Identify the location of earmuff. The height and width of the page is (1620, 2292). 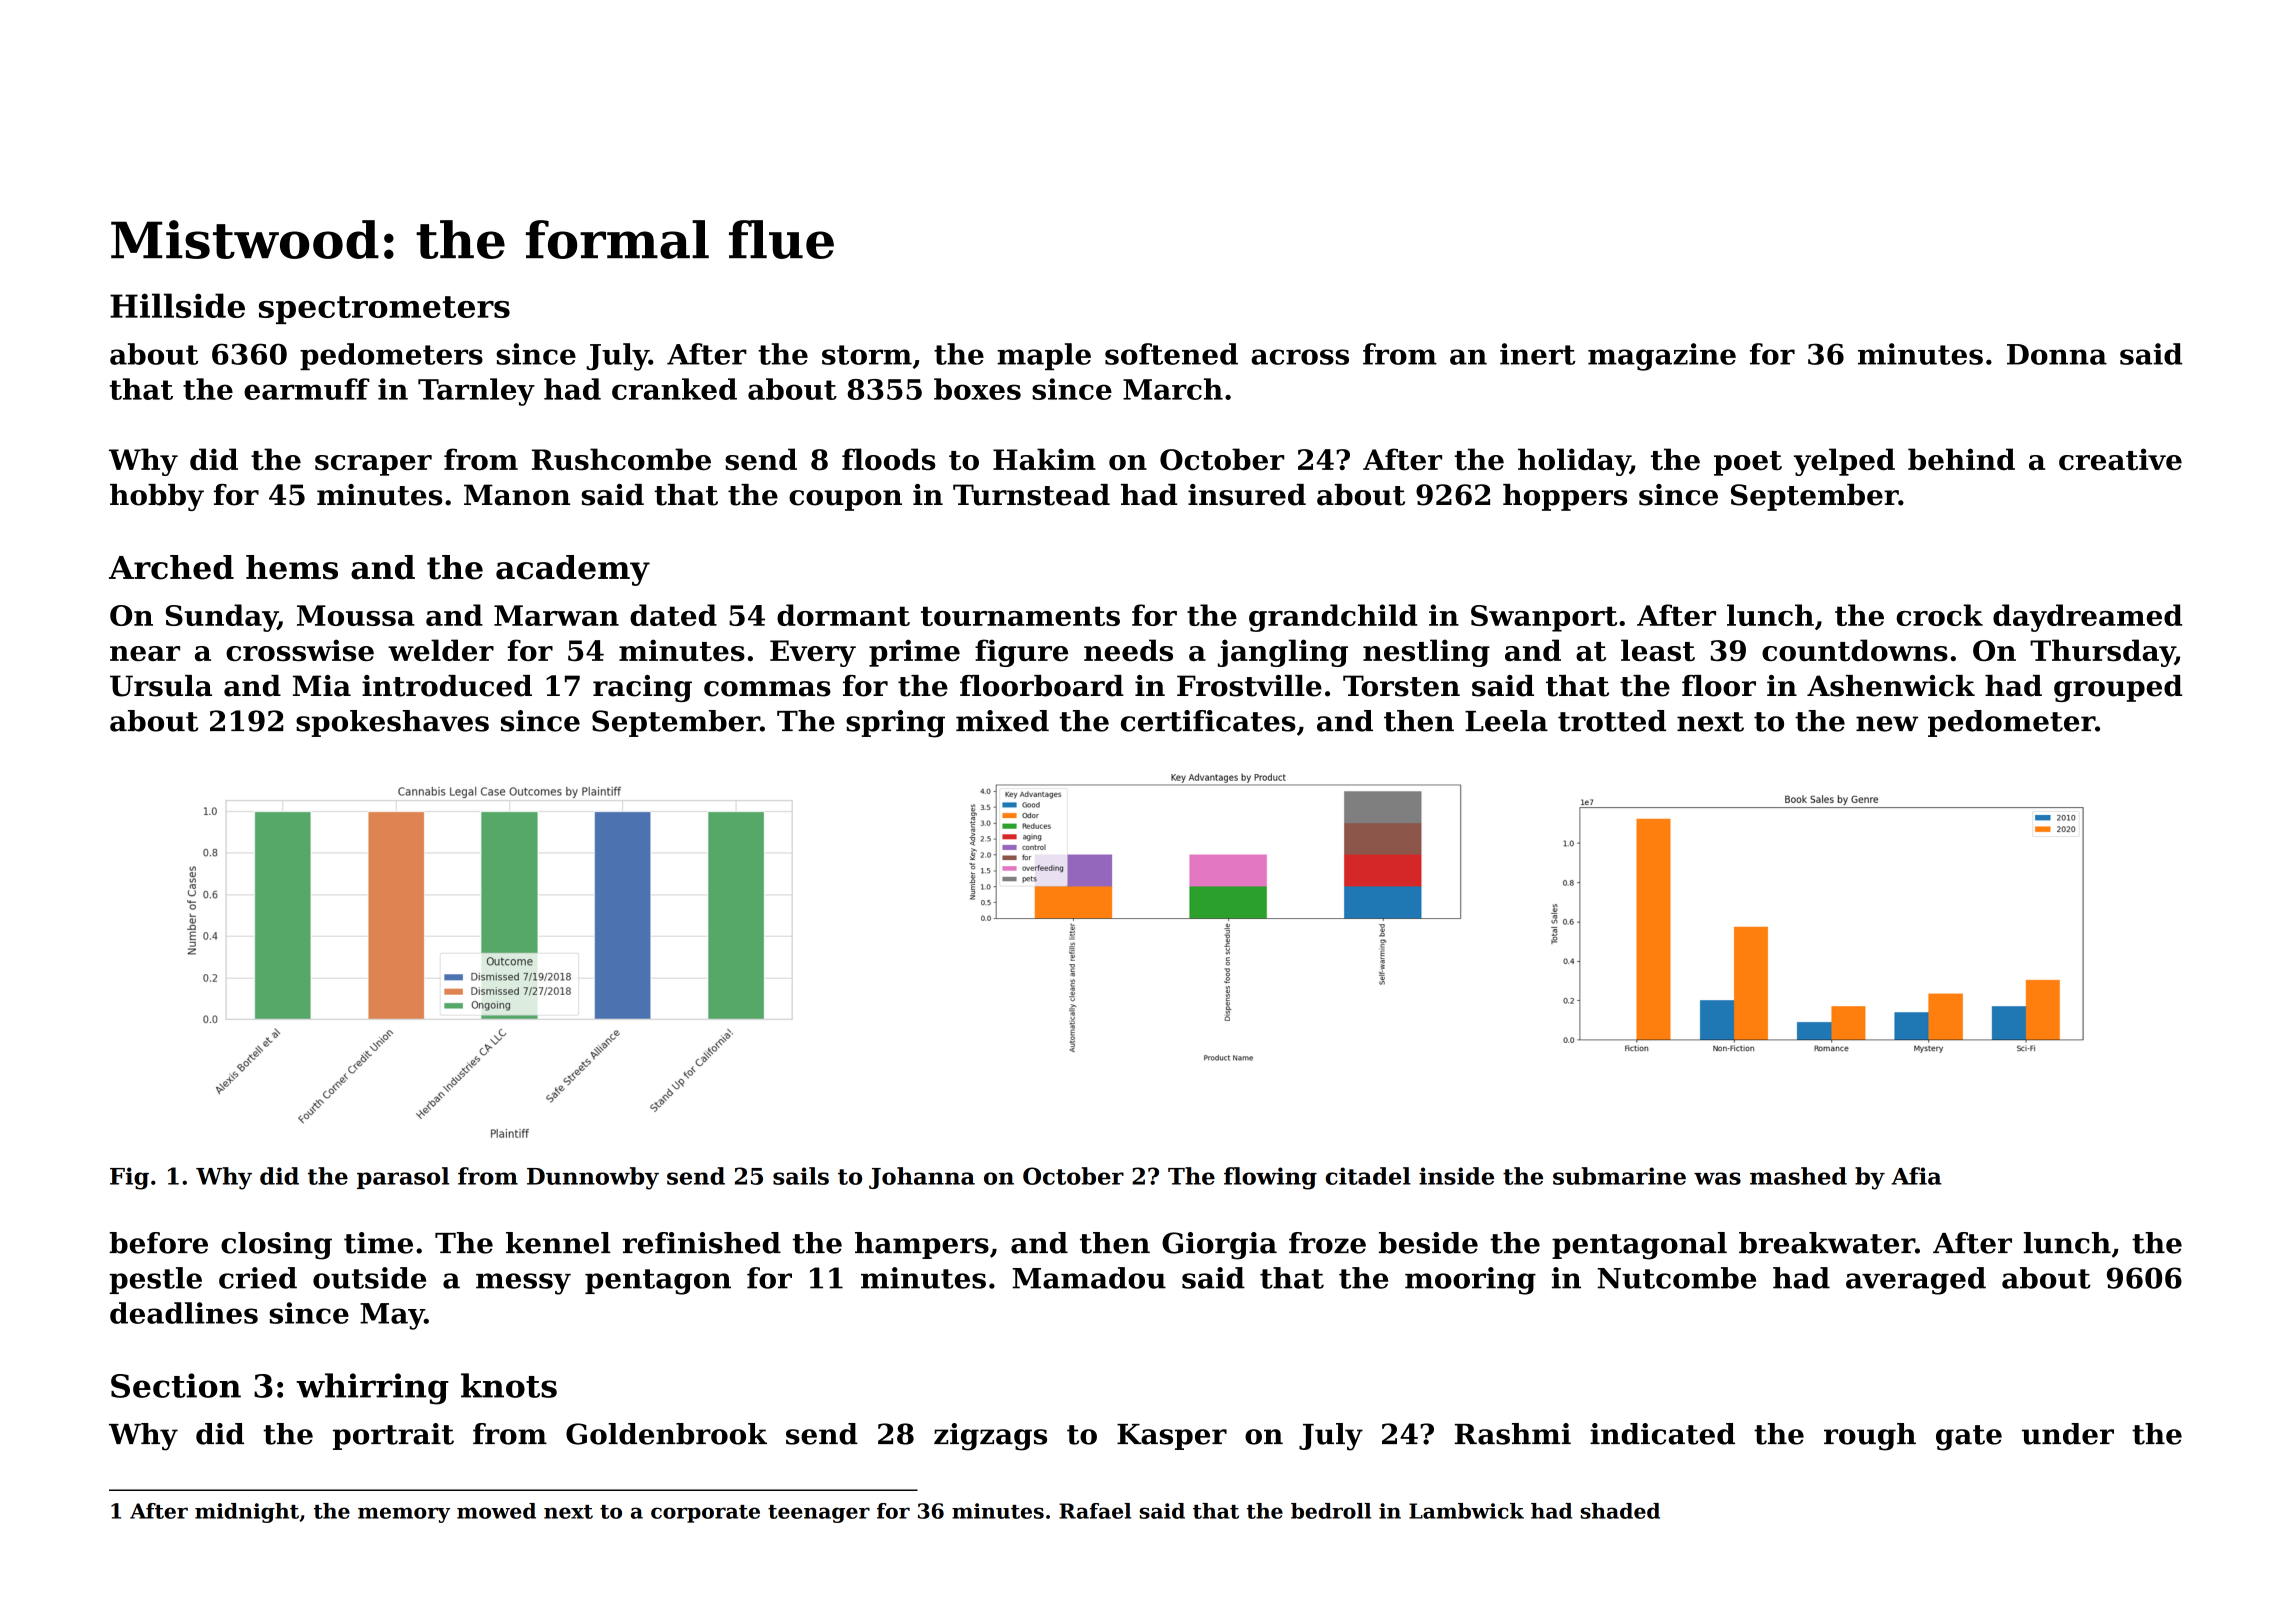
(307, 389).
